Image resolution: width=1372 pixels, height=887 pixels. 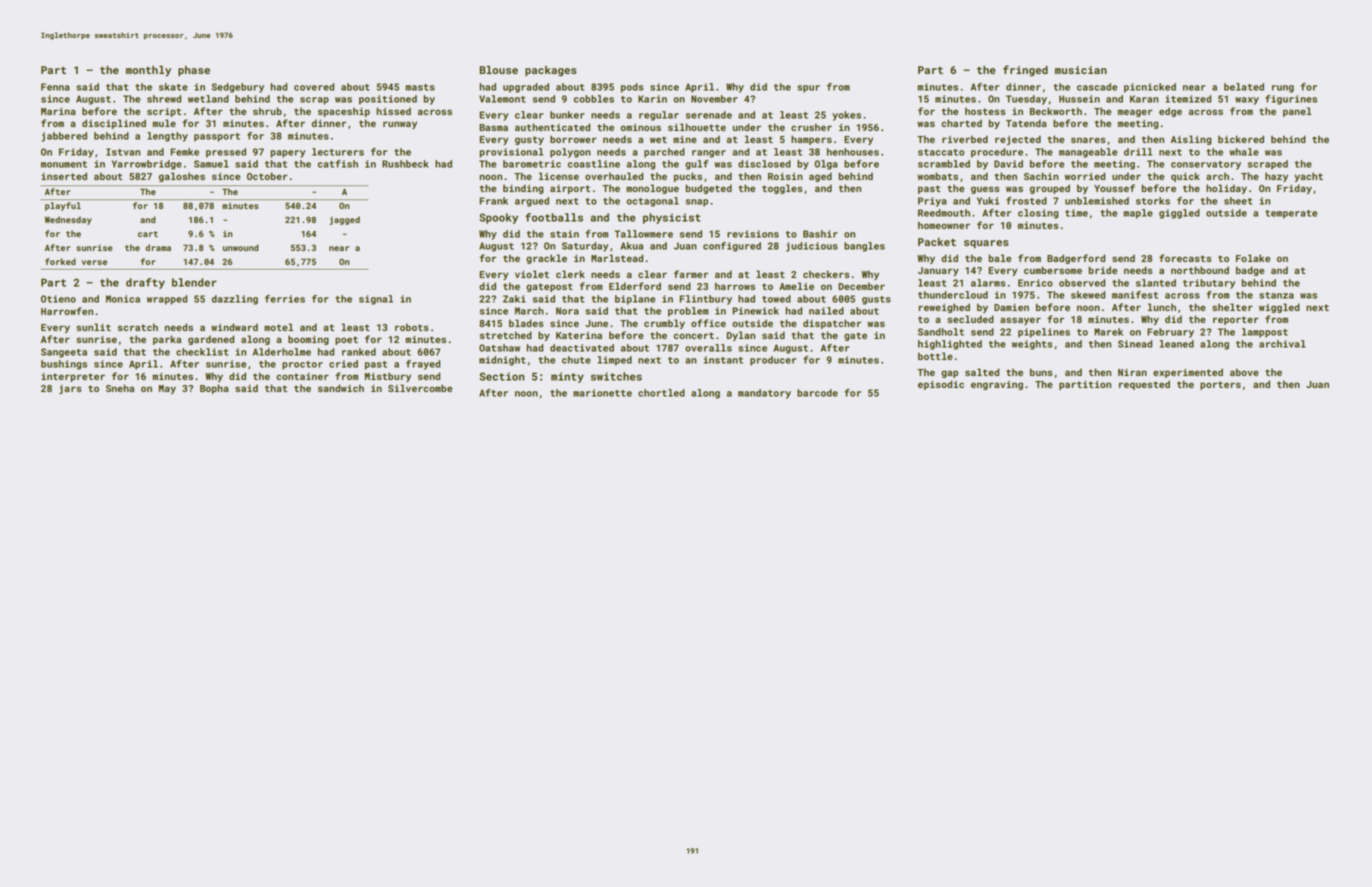 I want to click on switches, so click(x=616, y=376).
